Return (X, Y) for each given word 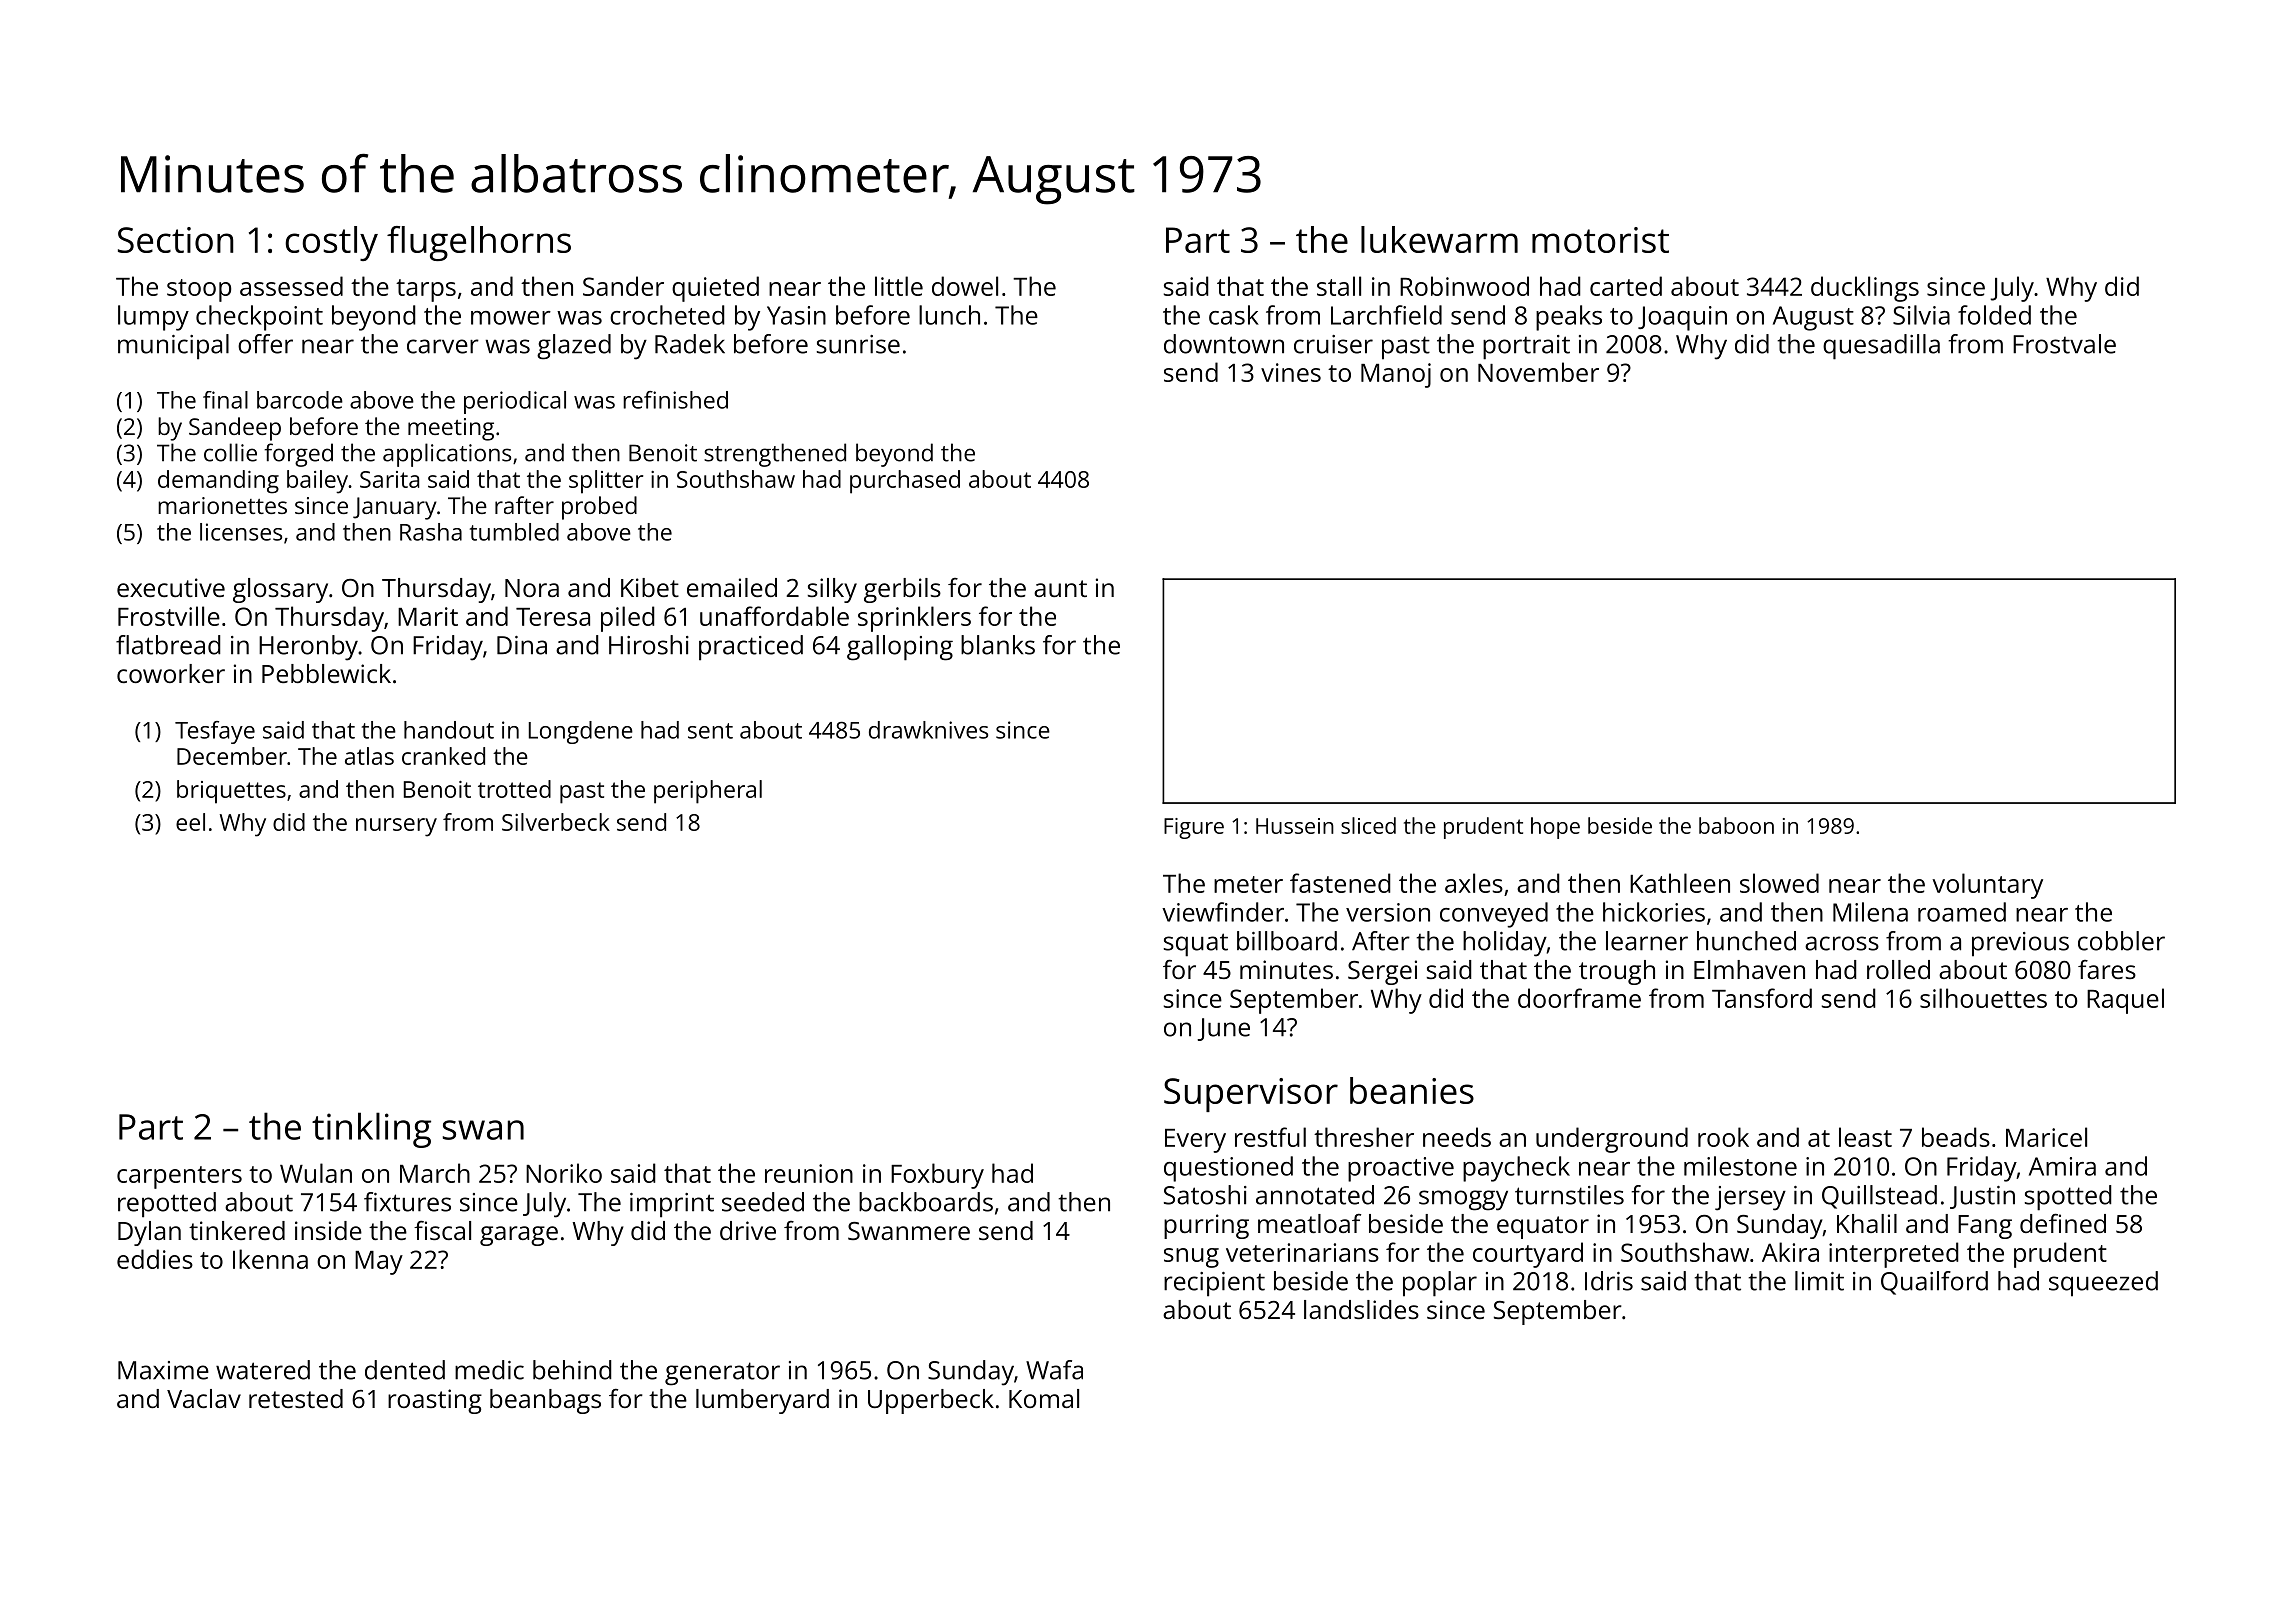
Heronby (308, 648)
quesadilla (1881, 347)
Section (176, 240)
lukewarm (1439, 239)
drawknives (928, 730)
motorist (1600, 240)
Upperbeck (931, 1401)
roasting (435, 1401)
